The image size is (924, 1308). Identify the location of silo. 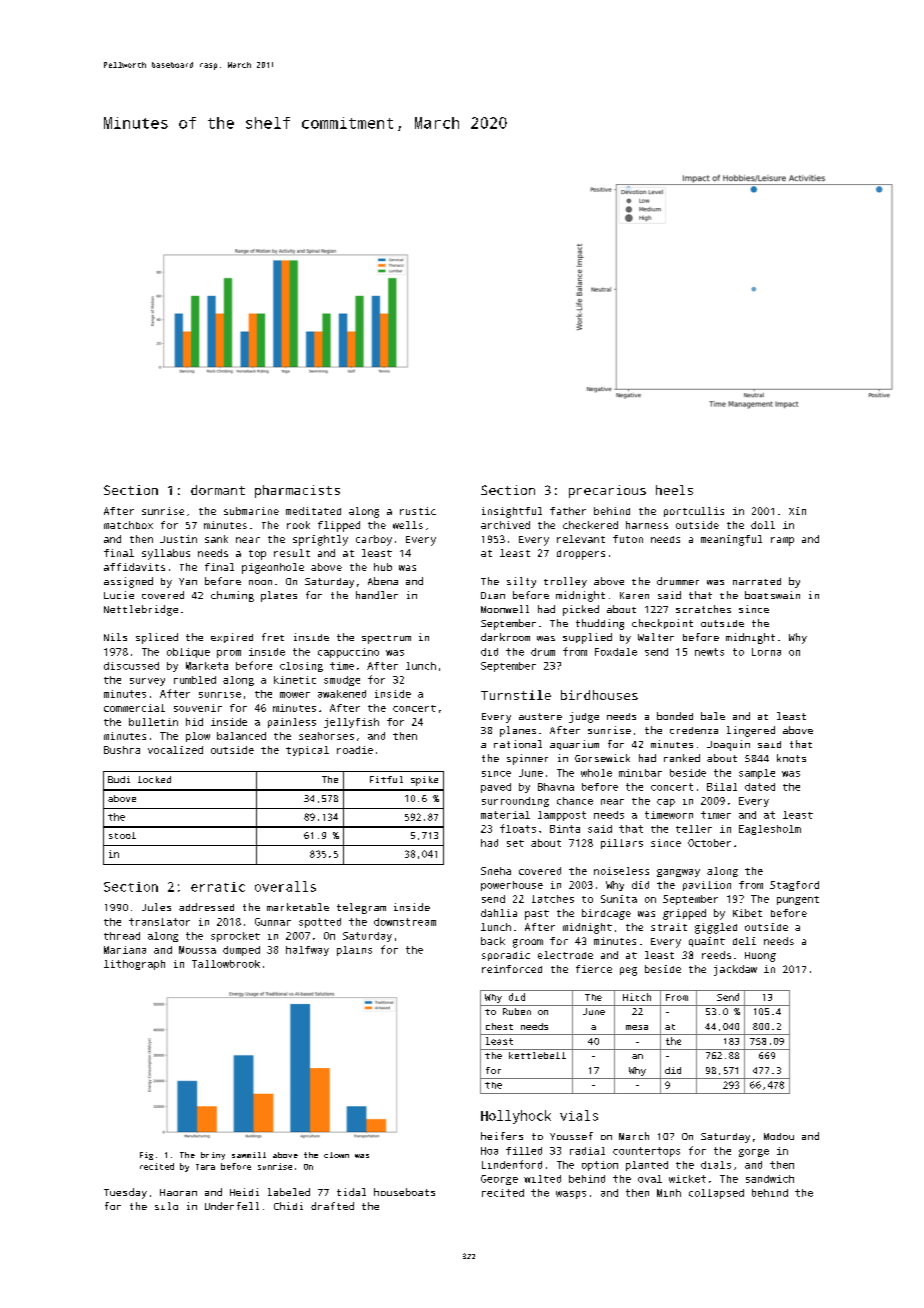
(166, 1206).
